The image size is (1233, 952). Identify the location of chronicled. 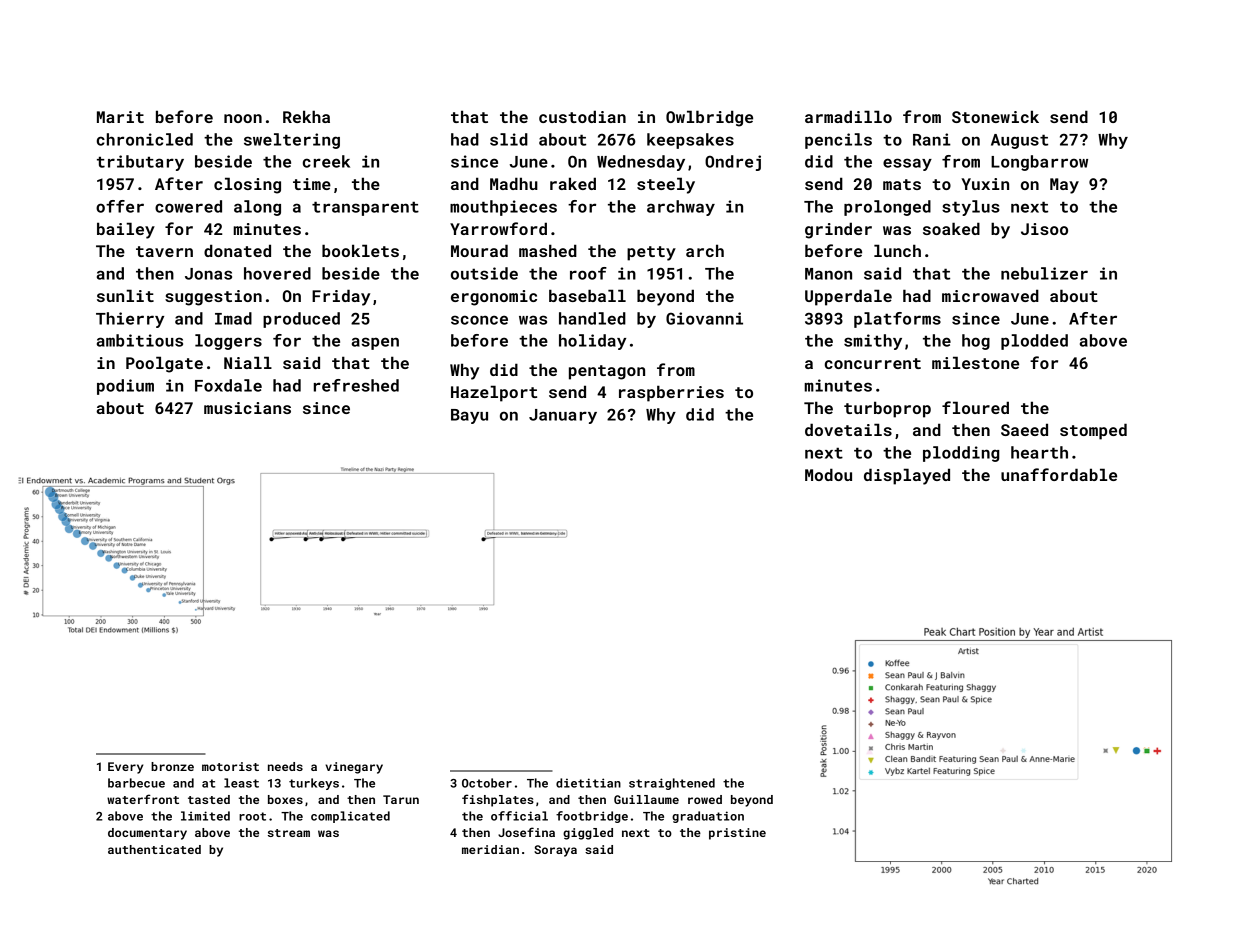
(145, 139).
